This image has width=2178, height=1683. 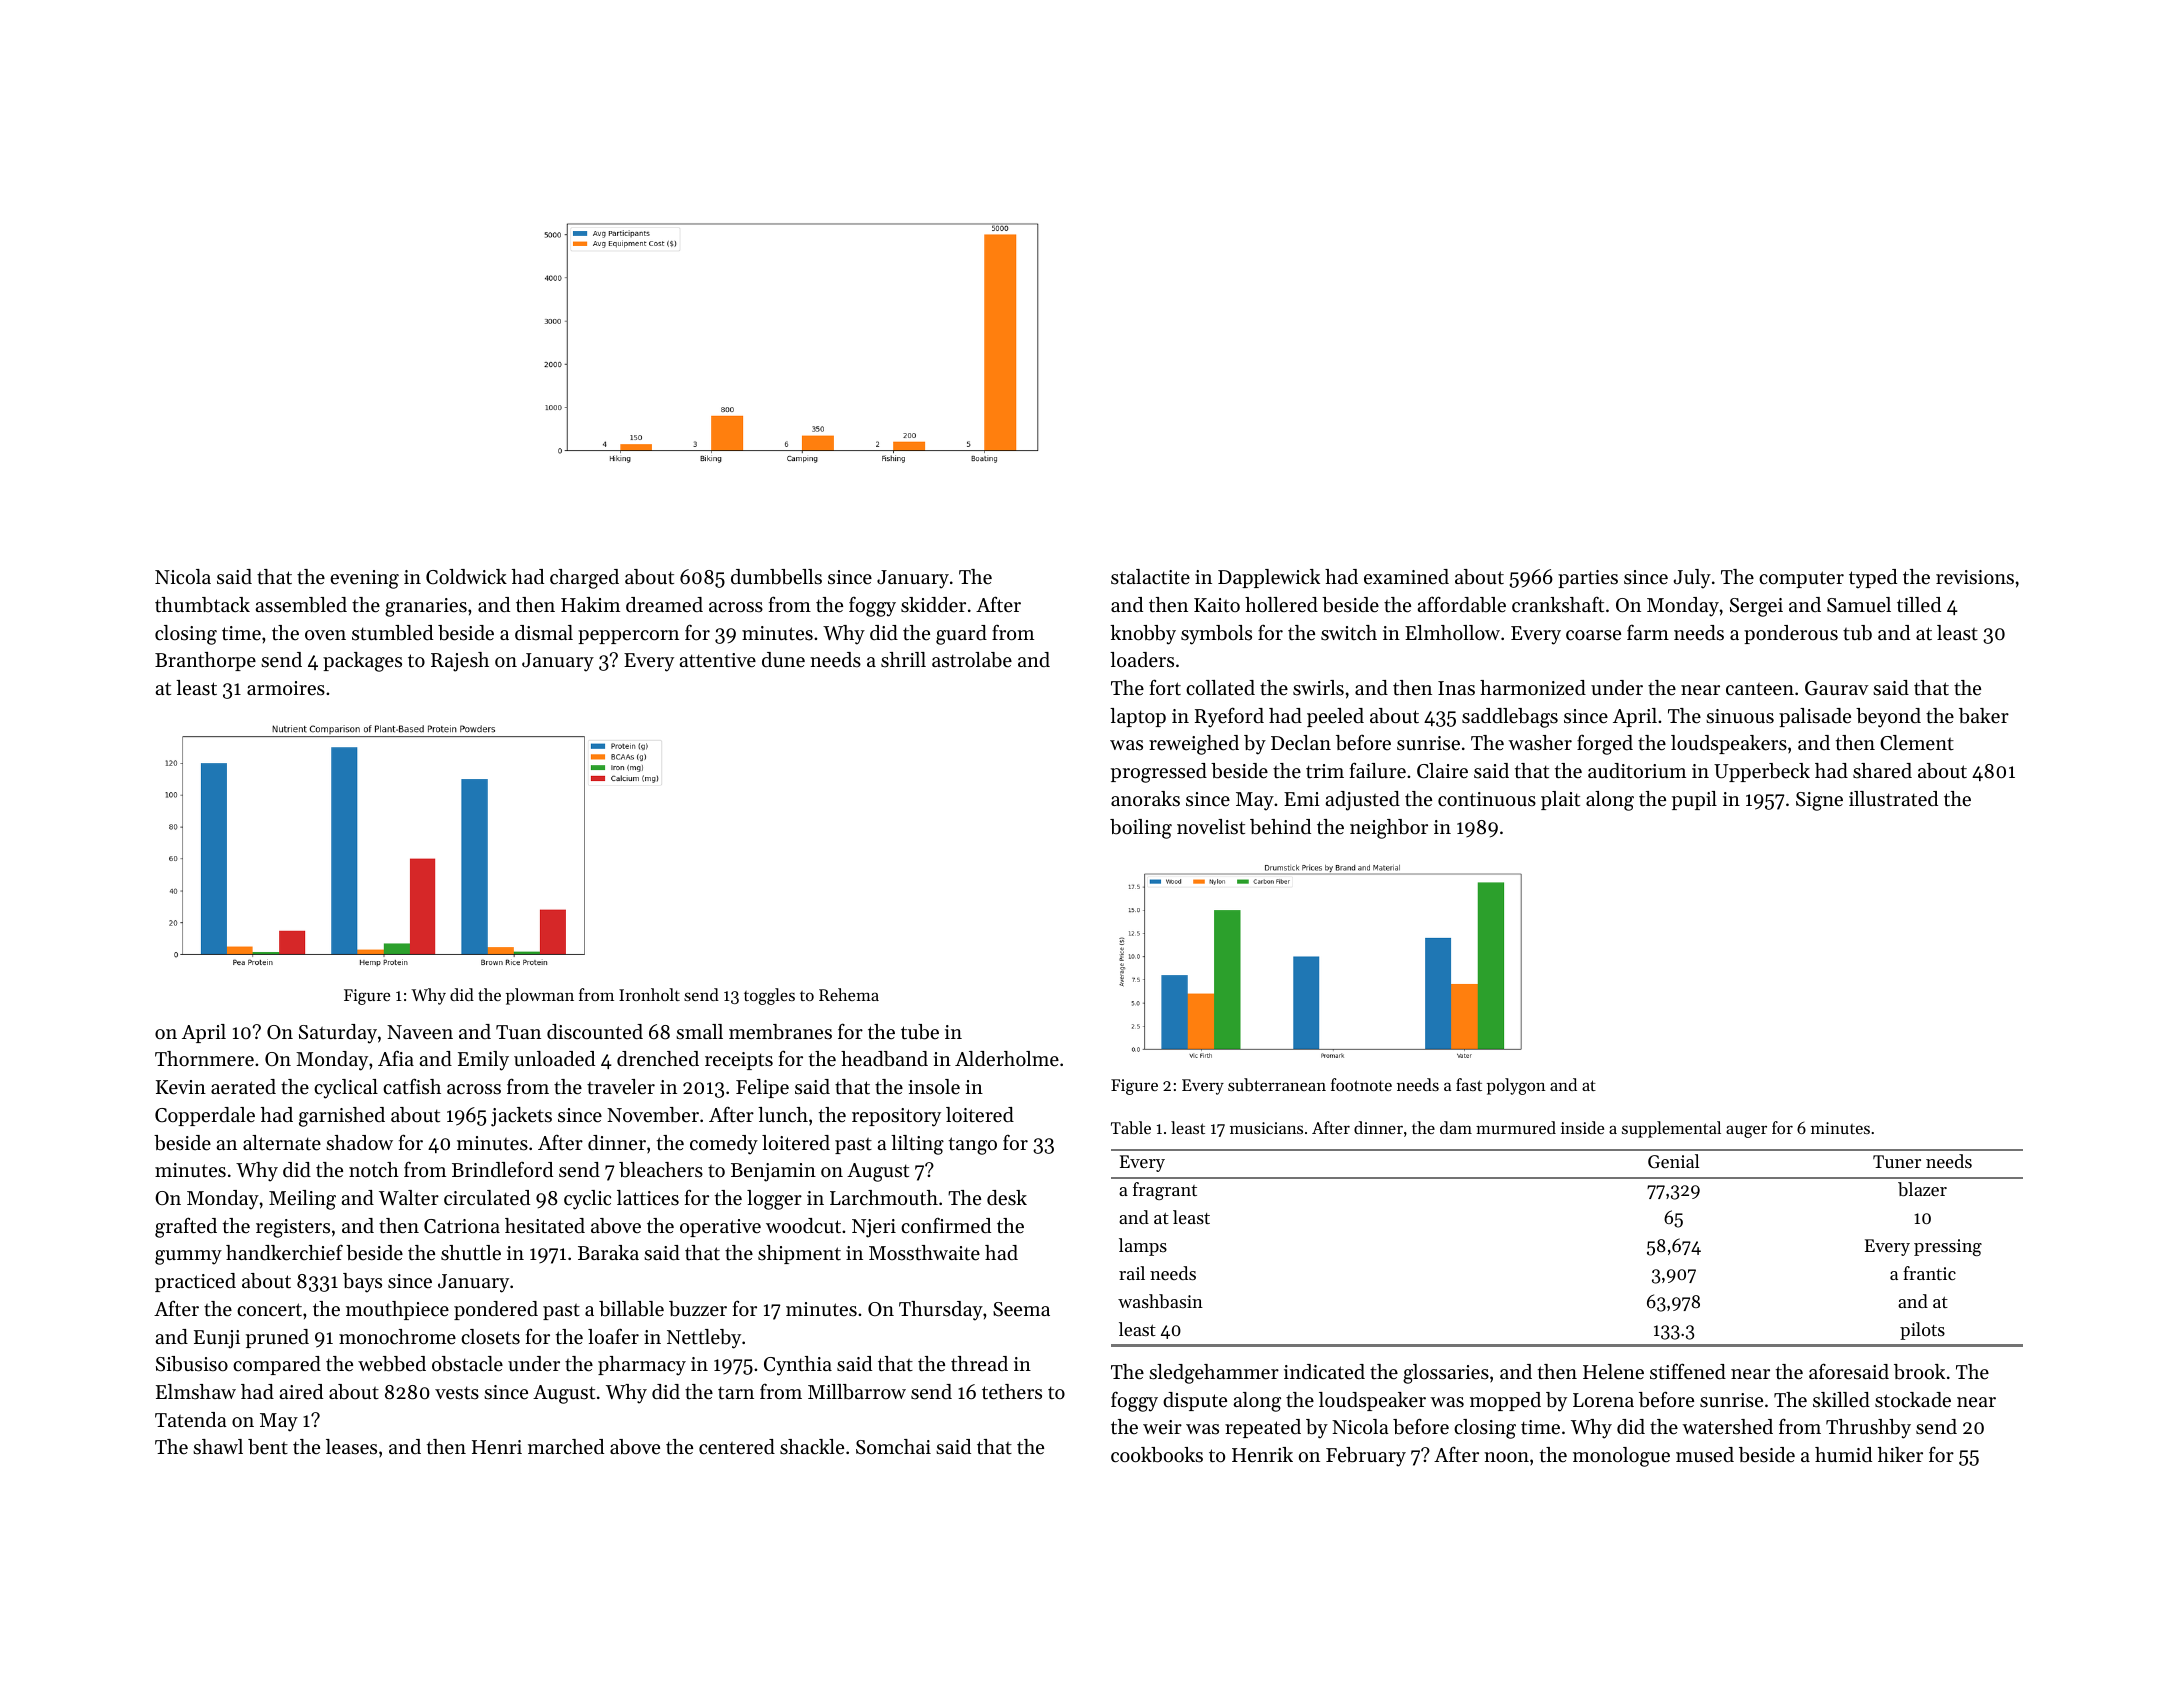 What do you see at coordinates (1269, 578) in the image?
I see `Dapplewick` at bounding box center [1269, 578].
